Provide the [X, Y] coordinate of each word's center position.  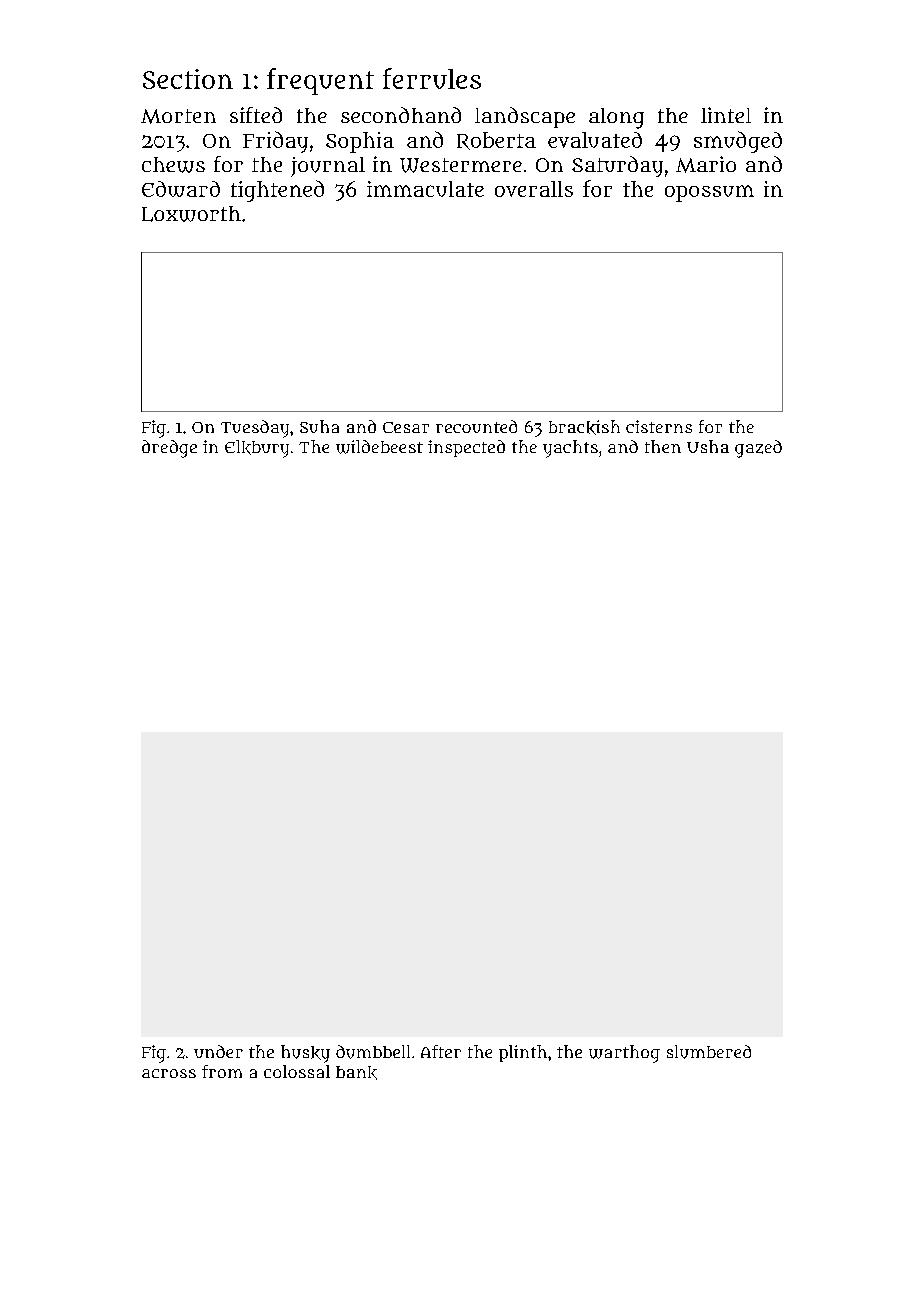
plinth [523, 1053]
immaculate [425, 189]
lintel [726, 115]
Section [188, 79]
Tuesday [255, 429]
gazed [758, 449]
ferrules [432, 78]
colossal [297, 1071]
